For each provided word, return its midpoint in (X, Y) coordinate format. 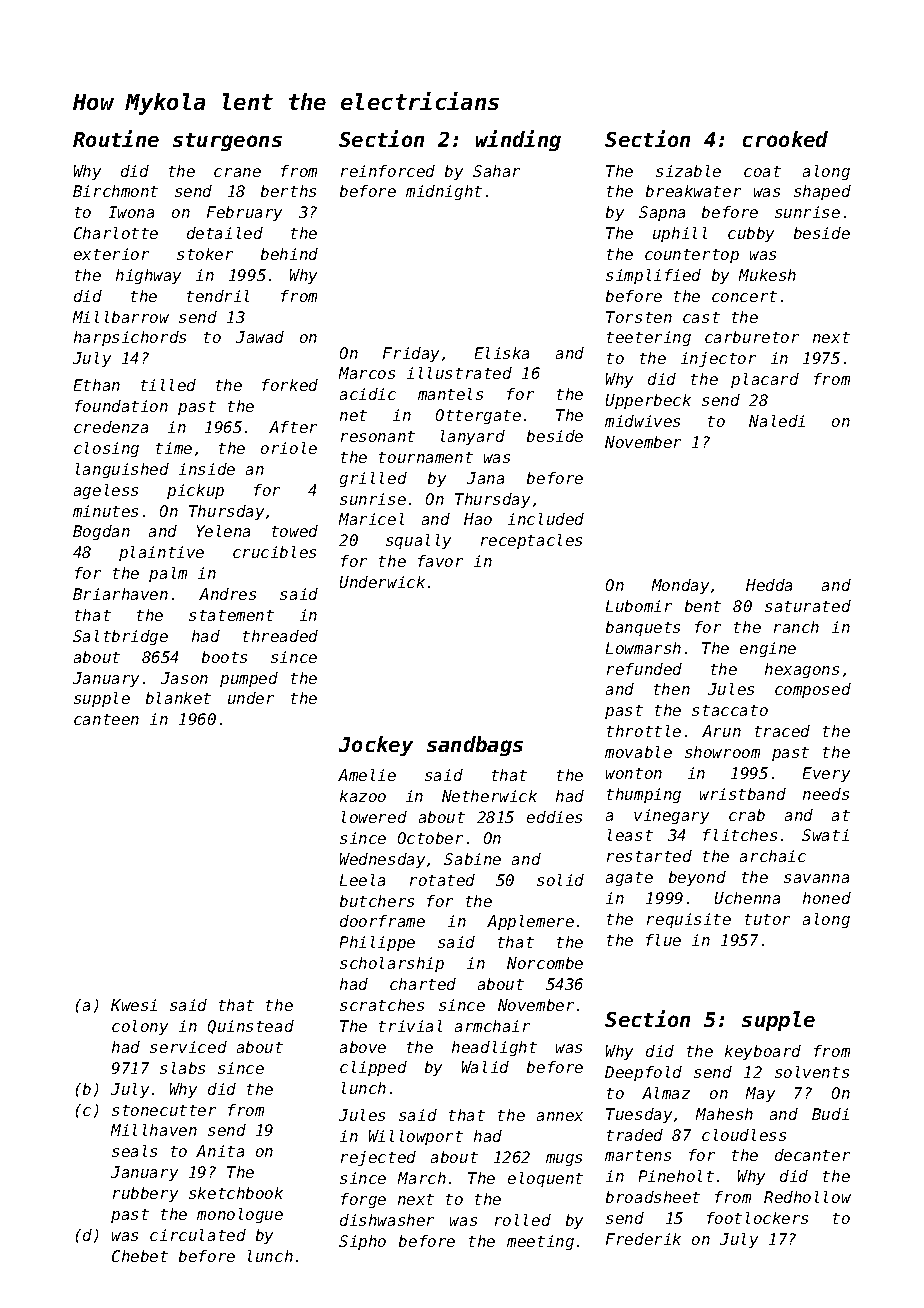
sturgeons (227, 142)
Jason (184, 678)
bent (703, 606)
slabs (182, 1068)
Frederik (643, 1239)
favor (440, 561)
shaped (822, 192)
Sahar (496, 171)
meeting (540, 1242)
